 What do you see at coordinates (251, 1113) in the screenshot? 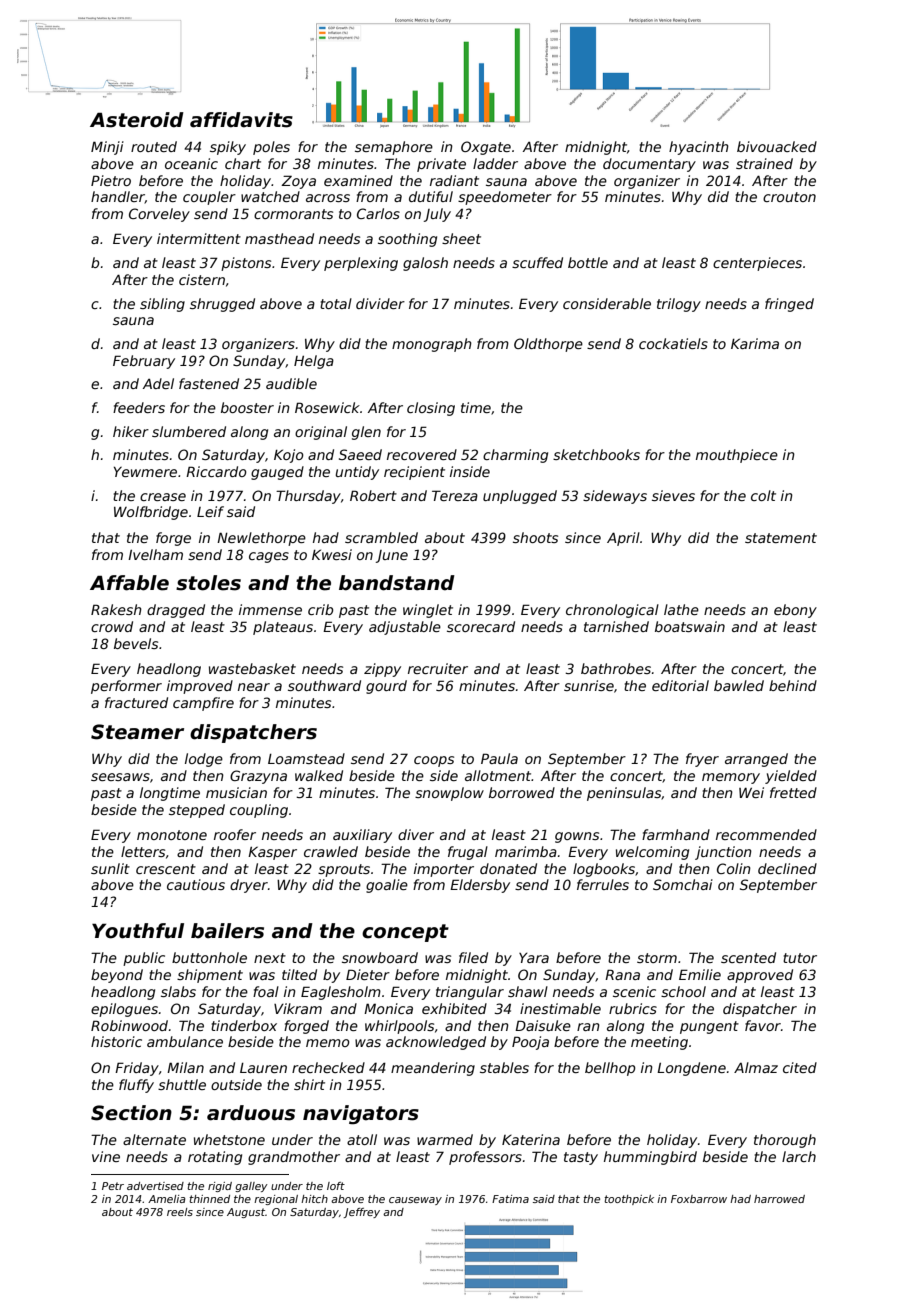
I see `arduous` at bounding box center [251, 1113].
